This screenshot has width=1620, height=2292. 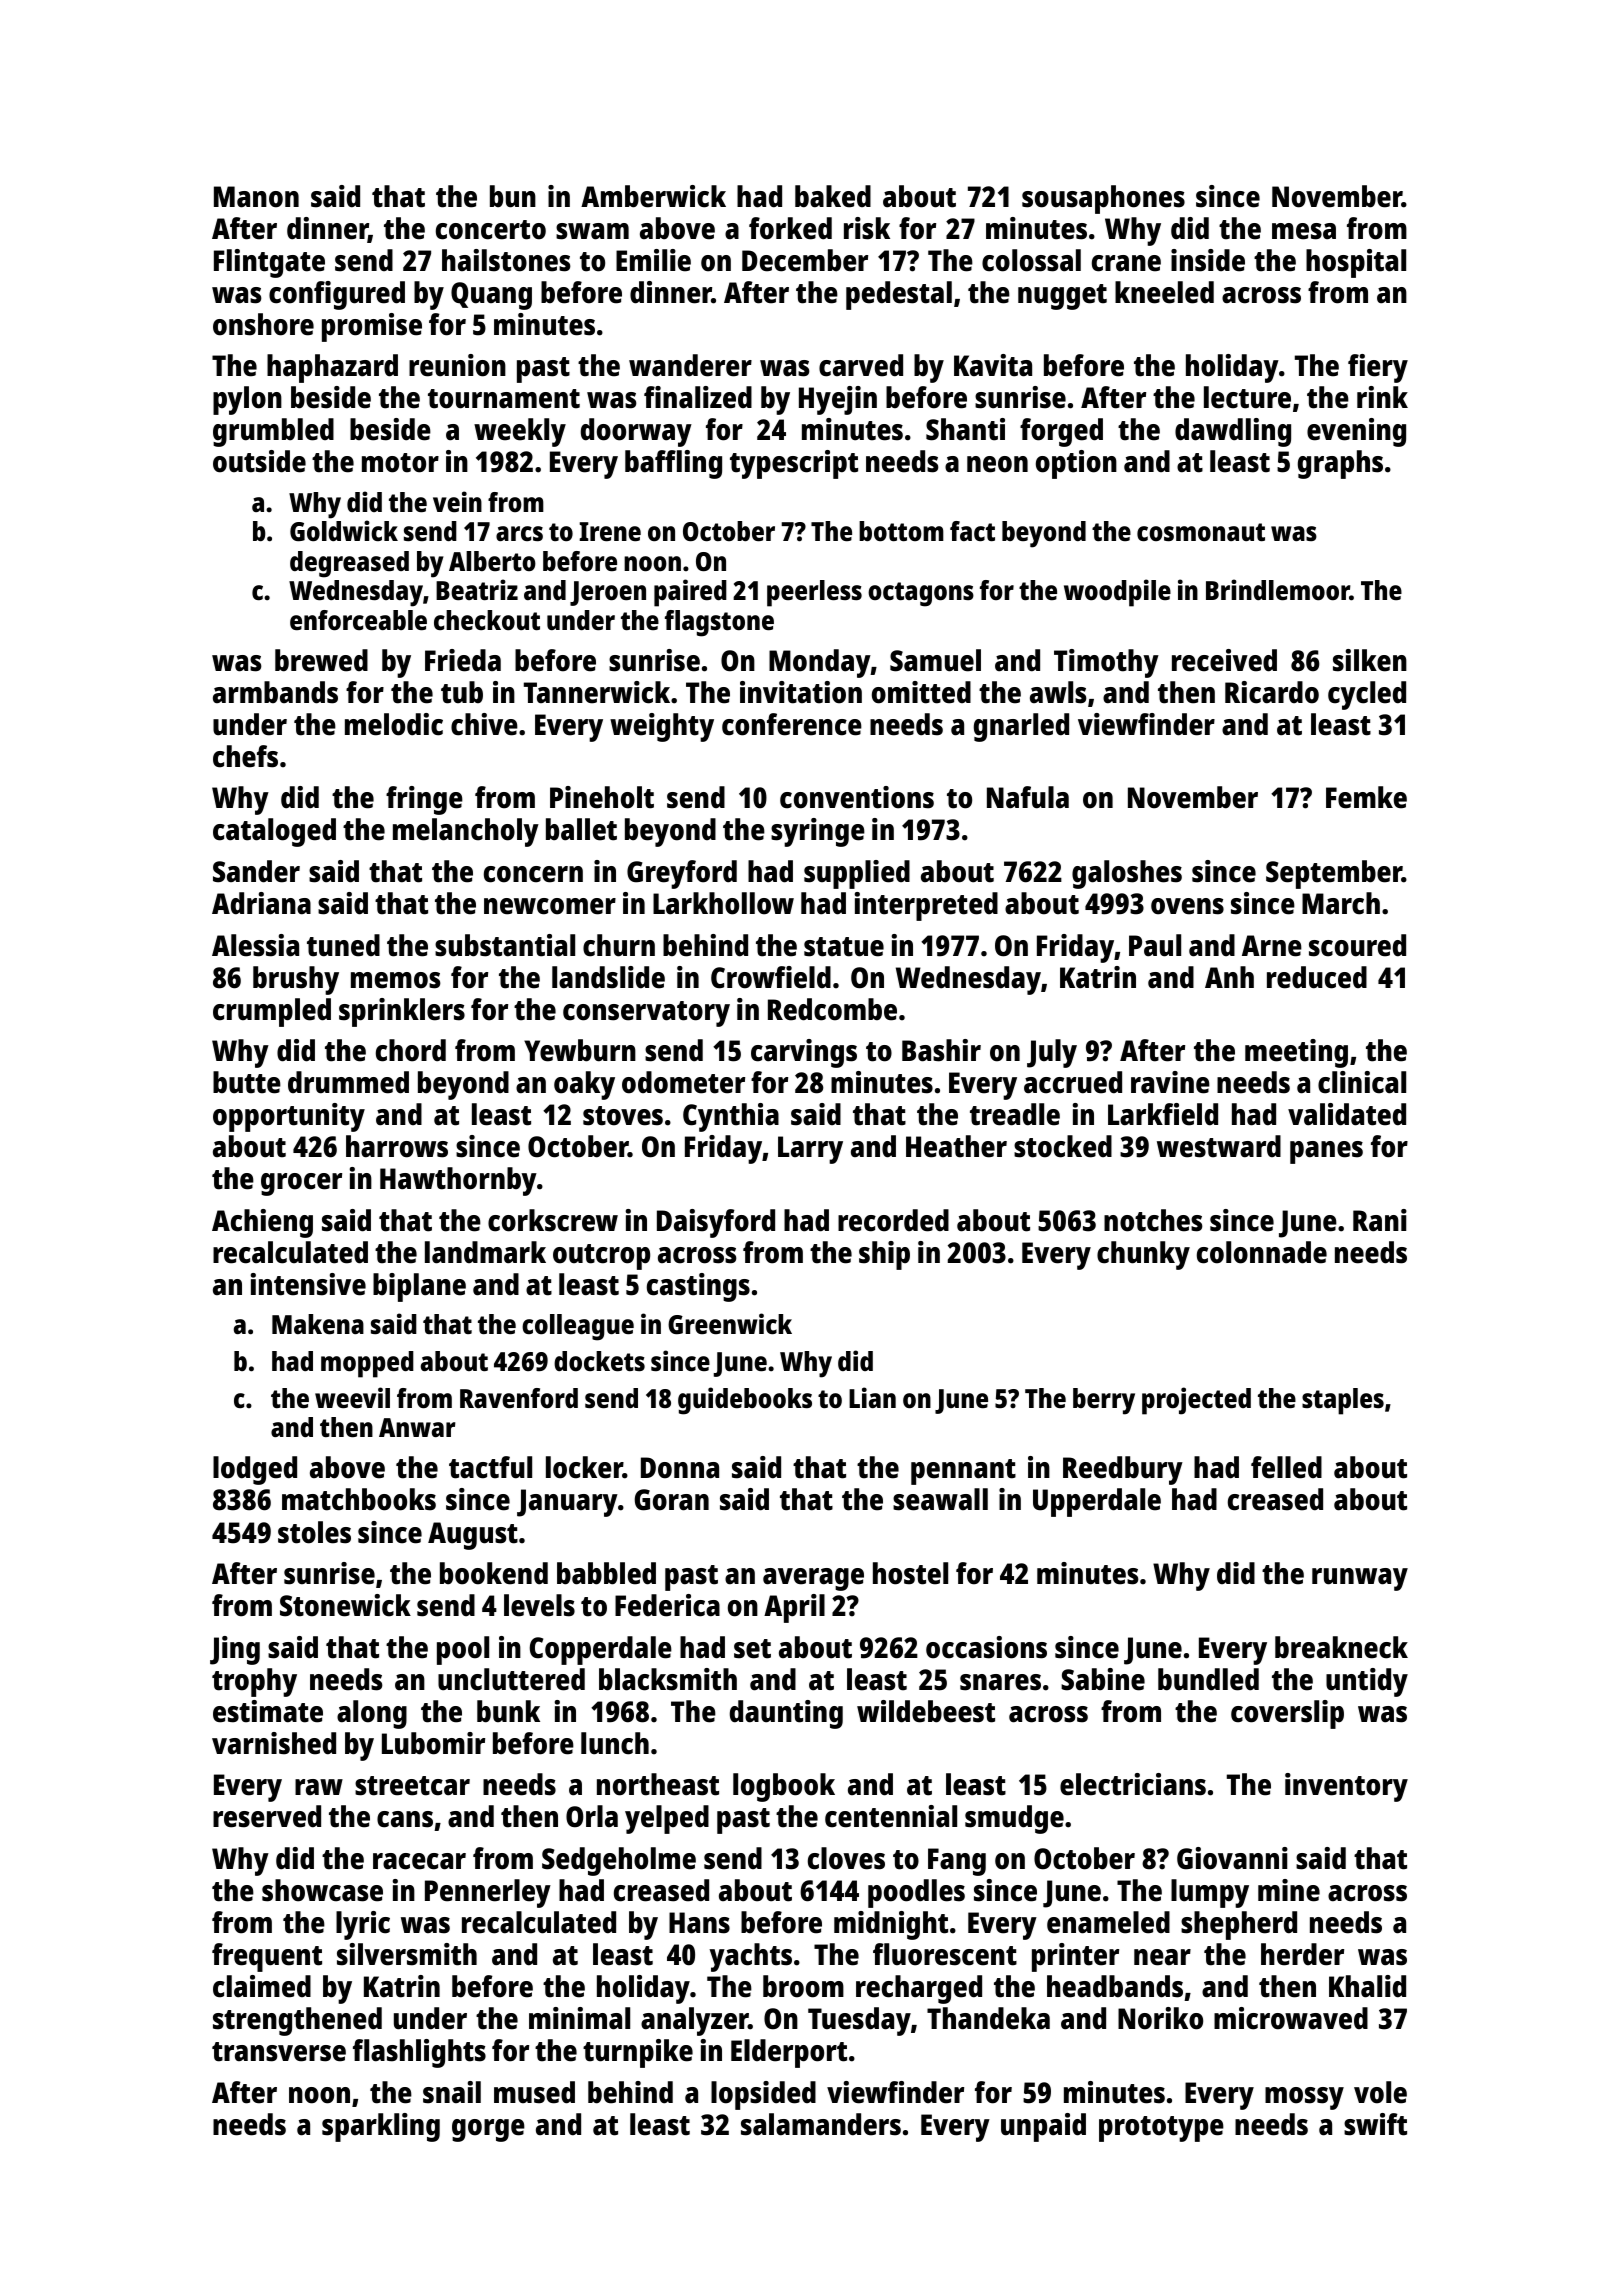 What do you see at coordinates (857, 874) in the screenshot?
I see `supplied` at bounding box center [857, 874].
